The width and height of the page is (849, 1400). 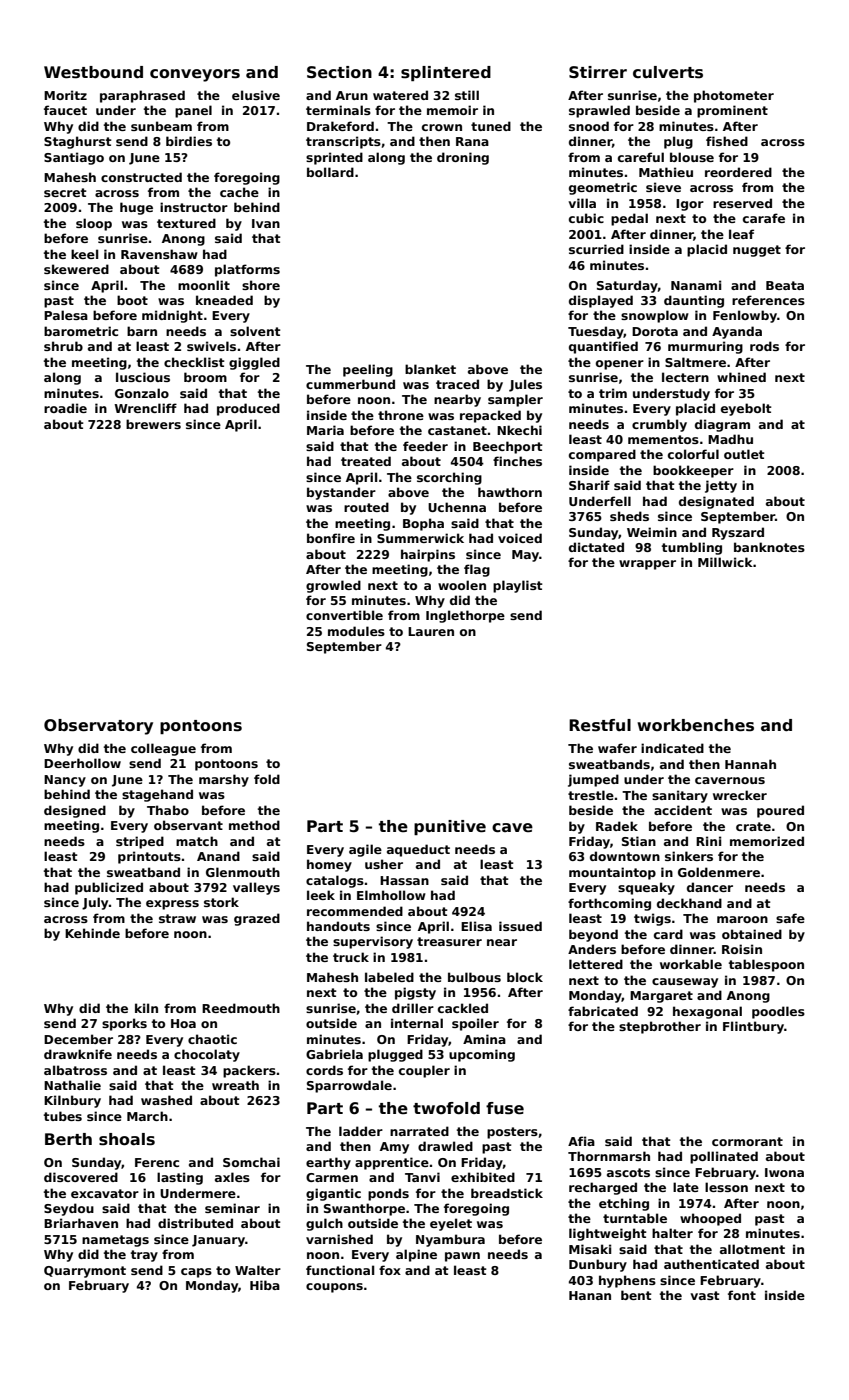 What do you see at coordinates (85, 1272) in the page?
I see `Quarrymont` at bounding box center [85, 1272].
